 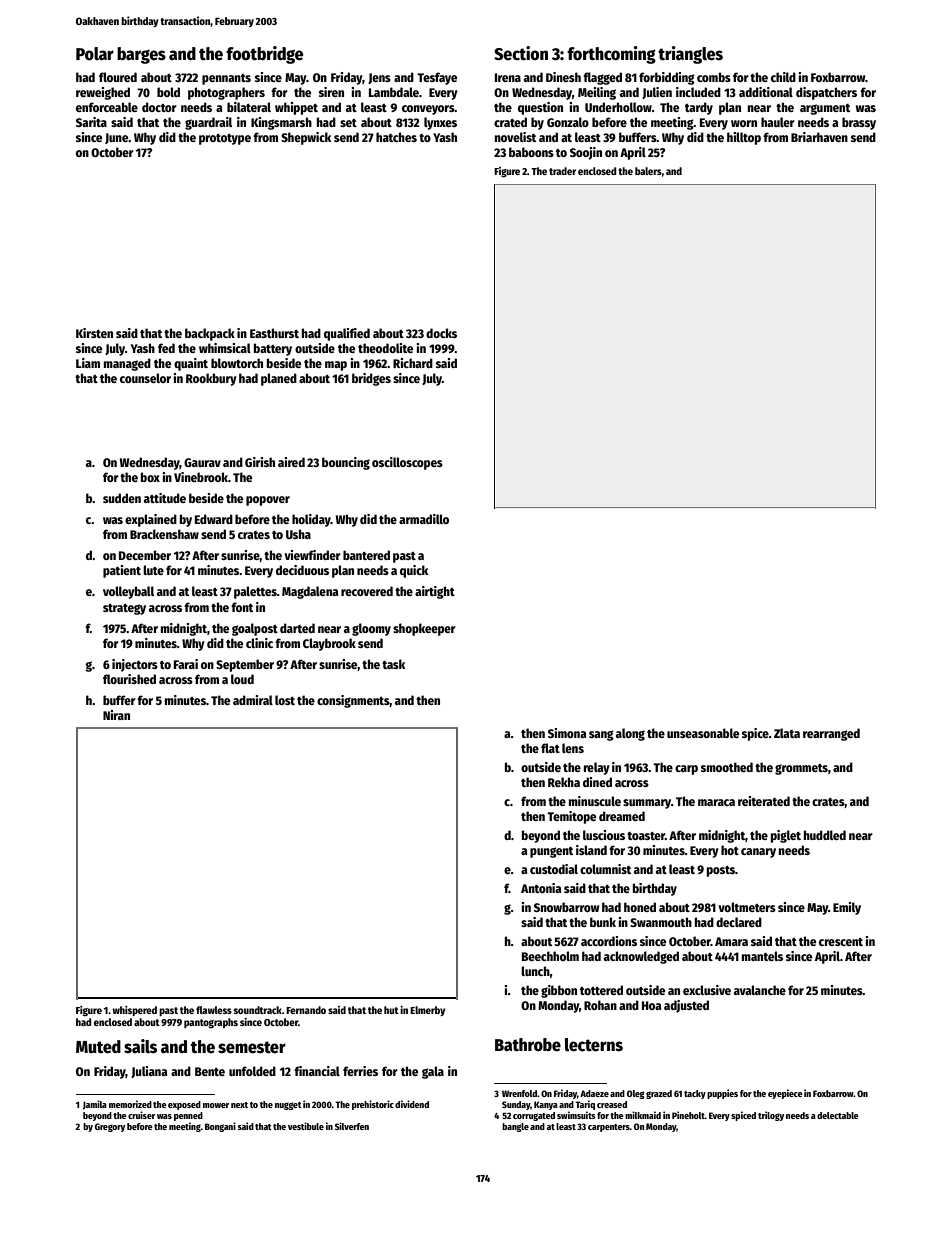 I want to click on Jens, so click(x=379, y=78).
